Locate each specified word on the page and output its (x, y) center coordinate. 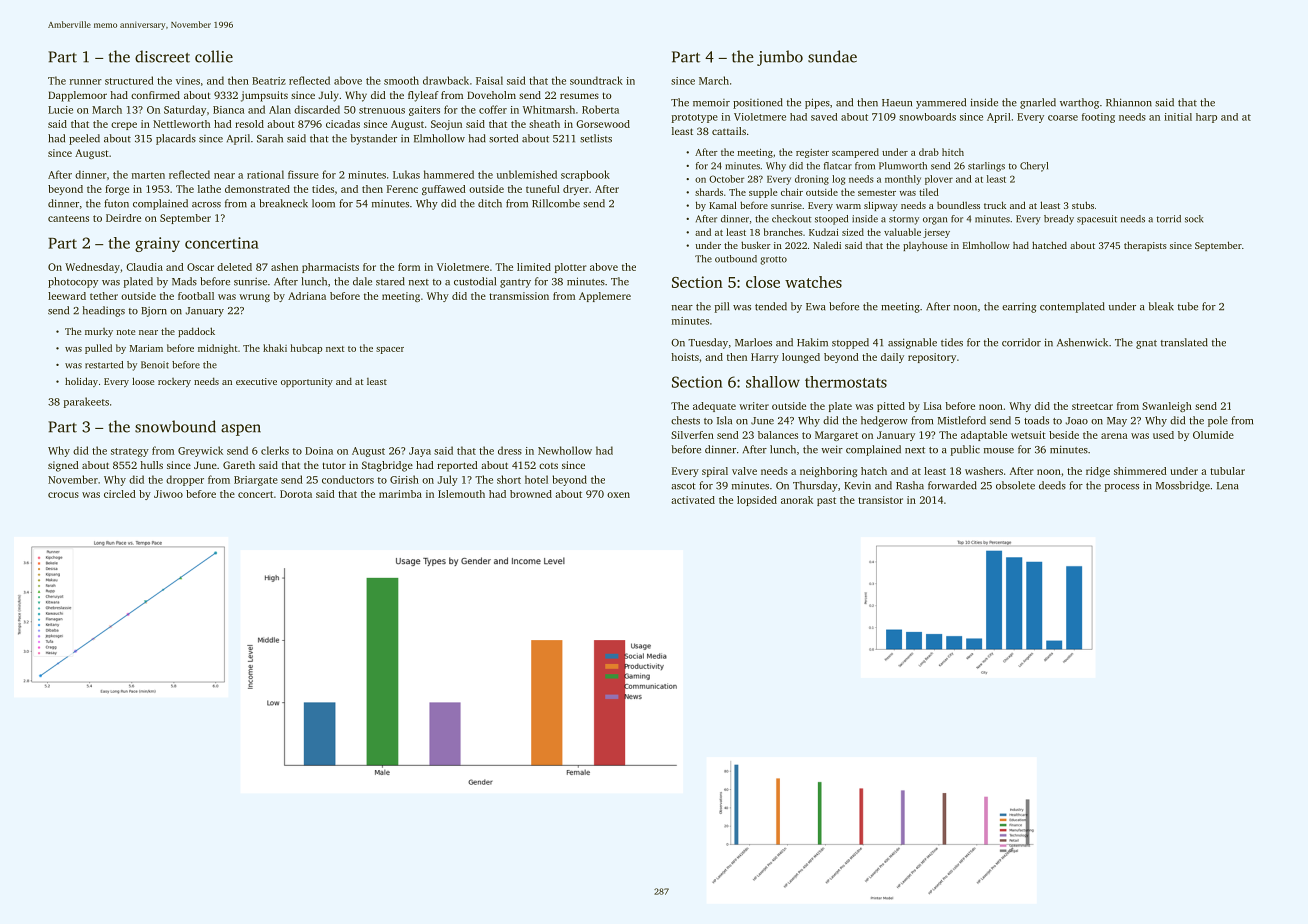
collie (214, 56)
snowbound (175, 426)
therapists (1145, 246)
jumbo (780, 58)
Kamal (723, 205)
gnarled (1038, 103)
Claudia (144, 267)
